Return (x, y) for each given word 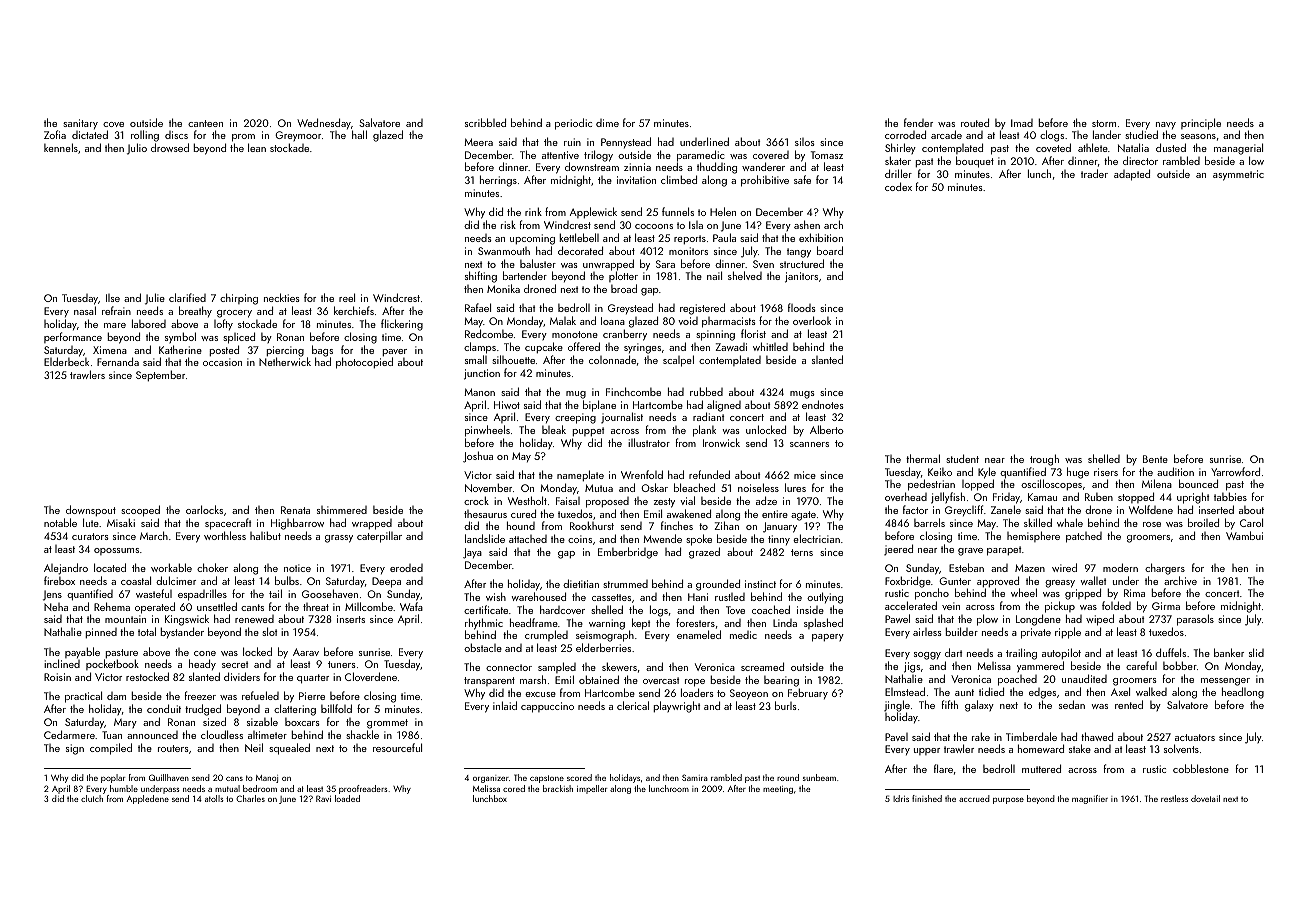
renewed (254, 619)
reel (347, 297)
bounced (1198, 483)
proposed (607, 502)
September (160, 376)
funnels (678, 211)
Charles (250, 798)
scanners (809, 444)
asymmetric (1238, 175)
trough (1044, 460)
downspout (91, 511)
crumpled (546, 635)
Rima (1134, 593)
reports (690, 240)
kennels (61, 147)
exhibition (821, 237)
